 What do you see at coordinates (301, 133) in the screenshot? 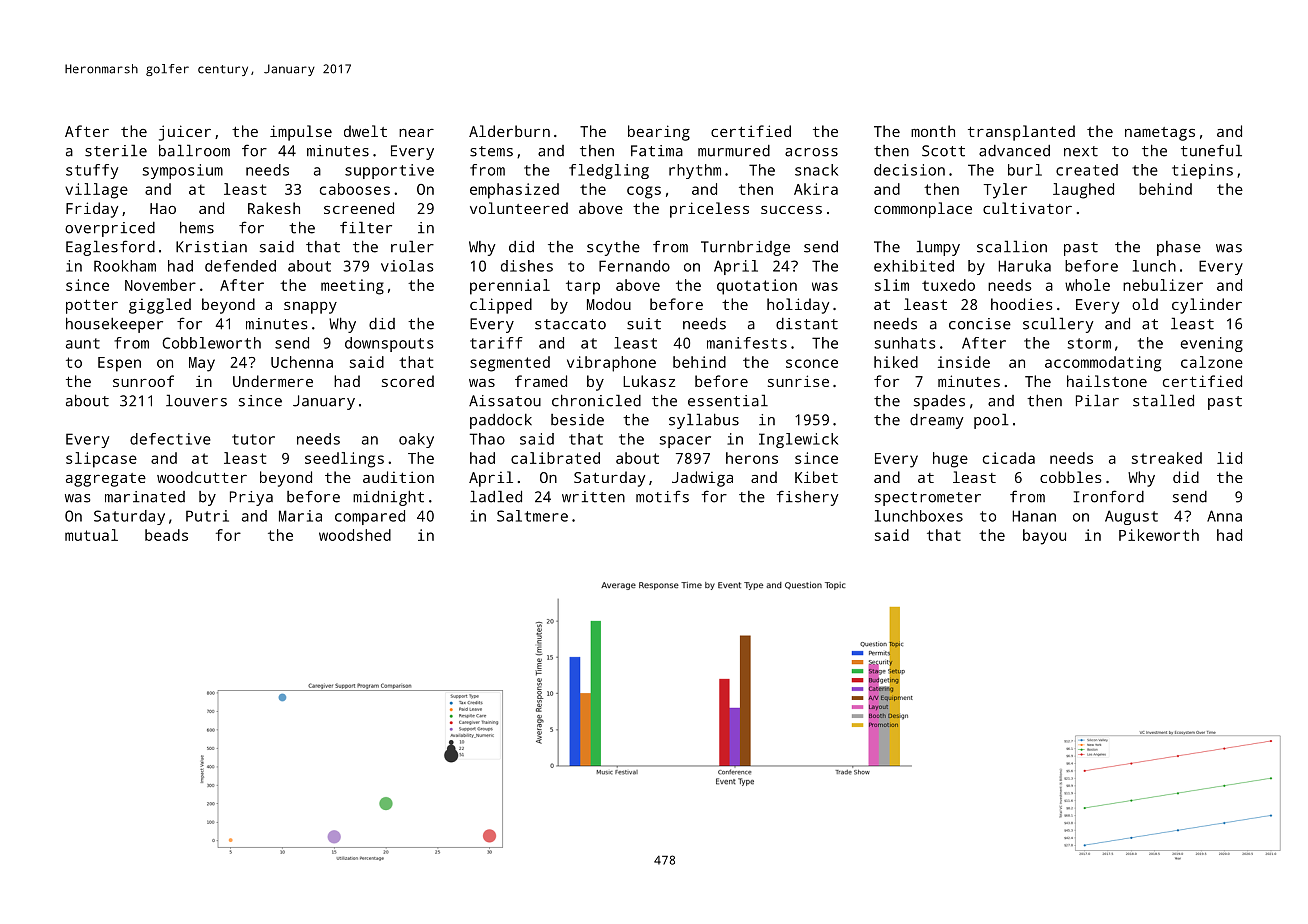
I see `impulse` at bounding box center [301, 133].
